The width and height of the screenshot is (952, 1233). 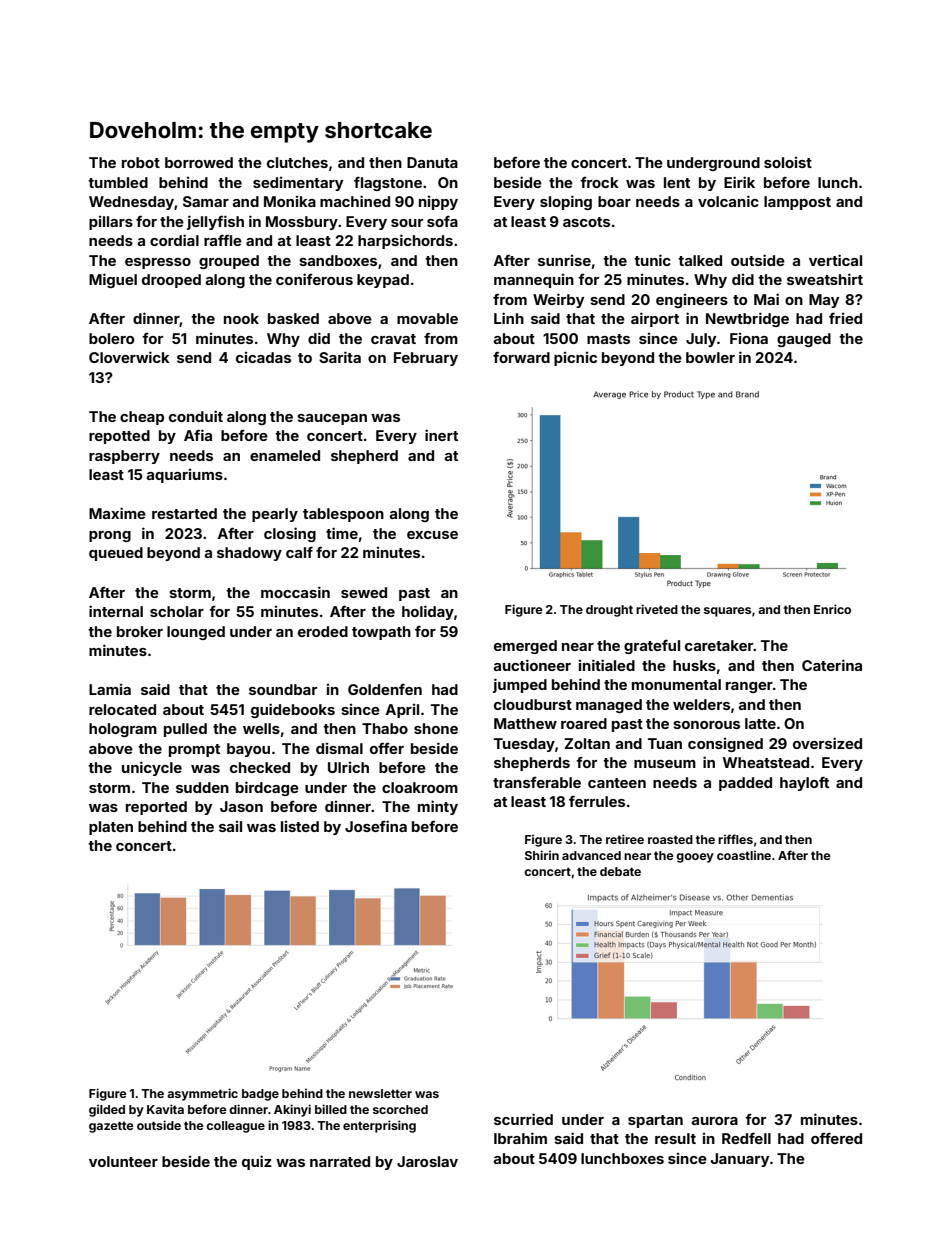 What do you see at coordinates (804, 340) in the screenshot?
I see `gauged` at bounding box center [804, 340].
